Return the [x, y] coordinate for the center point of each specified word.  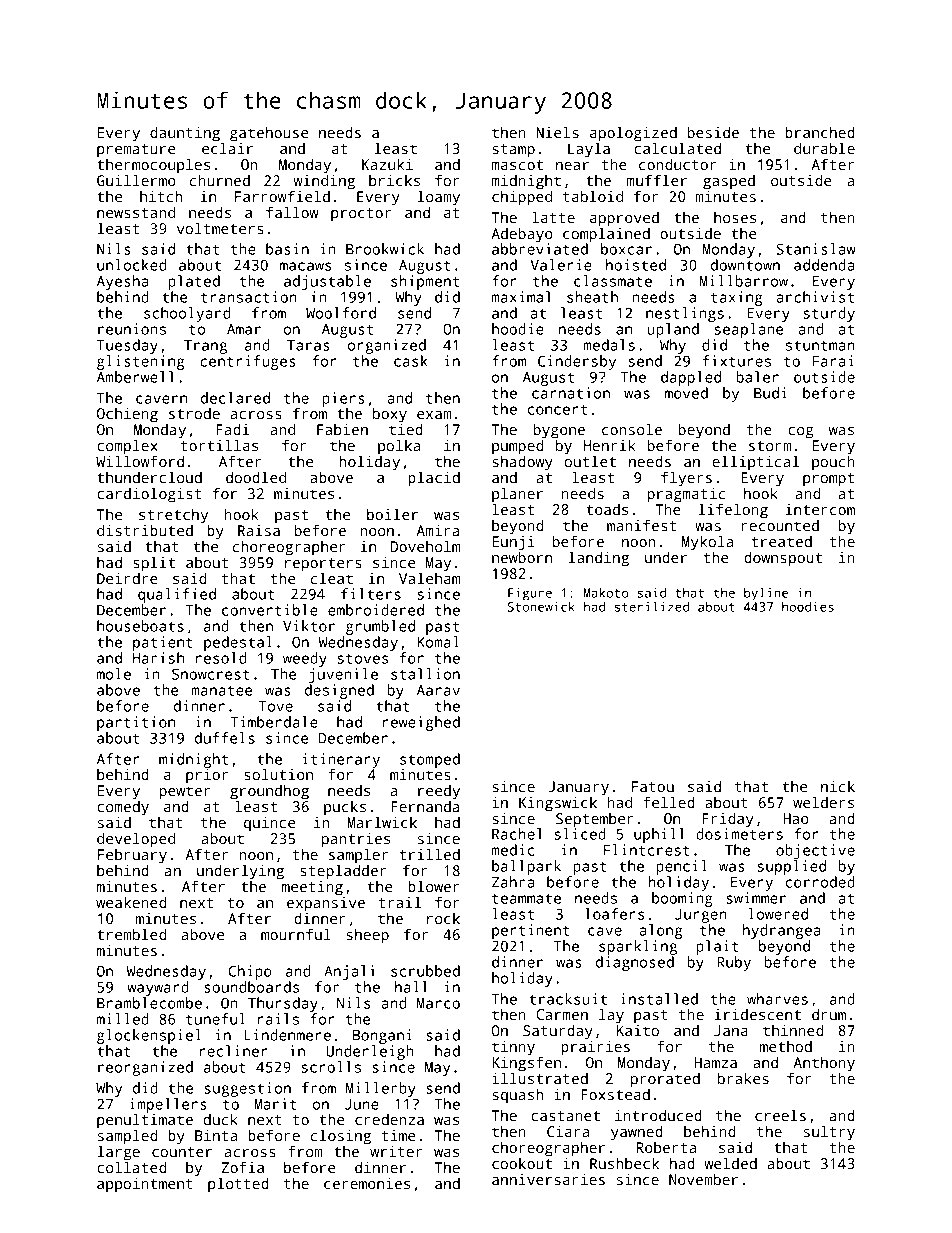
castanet [565, 1116]
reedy [439, 792]
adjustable [327, 282]
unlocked [131, 265]
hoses [735, 217]
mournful [296, 934]
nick [838, 786]
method [786, 1046]
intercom [820, 509]
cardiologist [149, 495]
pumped [517, 447]
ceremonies [367, 1183]
